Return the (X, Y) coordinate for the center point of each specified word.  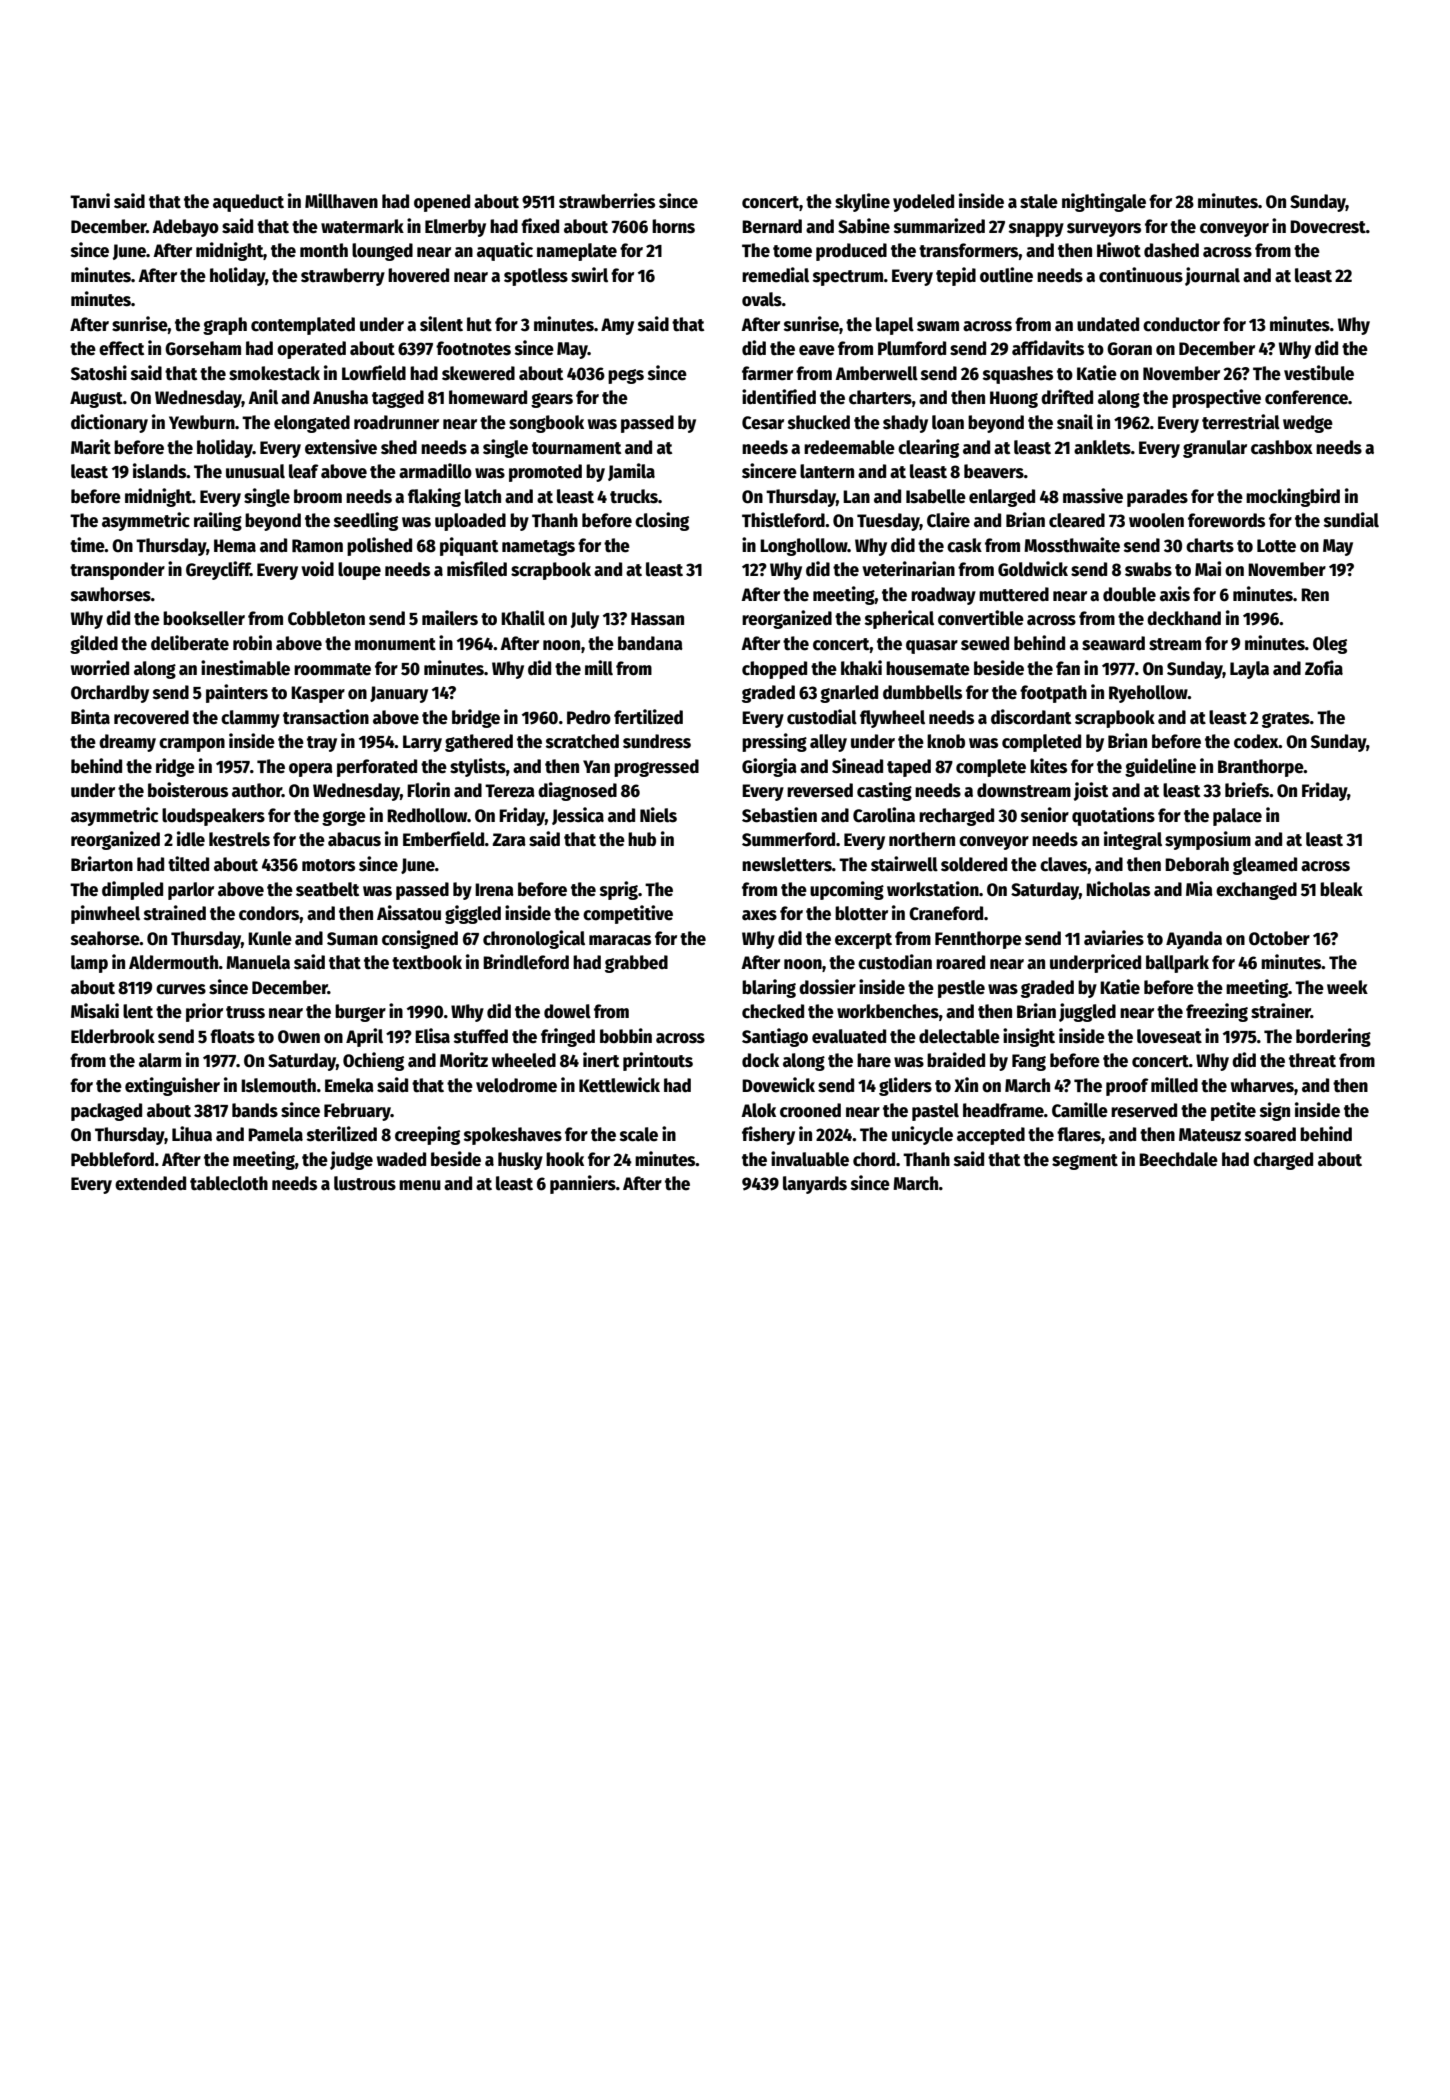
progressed (656, 768)
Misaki (95, 1011)
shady (905, 424)
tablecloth (229, 1183)
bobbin (626, 1036)
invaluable (810, 1159)
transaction (326, 717)
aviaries (1114, 938)
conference (1306, 397)
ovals (762, 299)
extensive (341, 447)
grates (1286, 720)
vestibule (1319, 373)
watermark (362, 226)
